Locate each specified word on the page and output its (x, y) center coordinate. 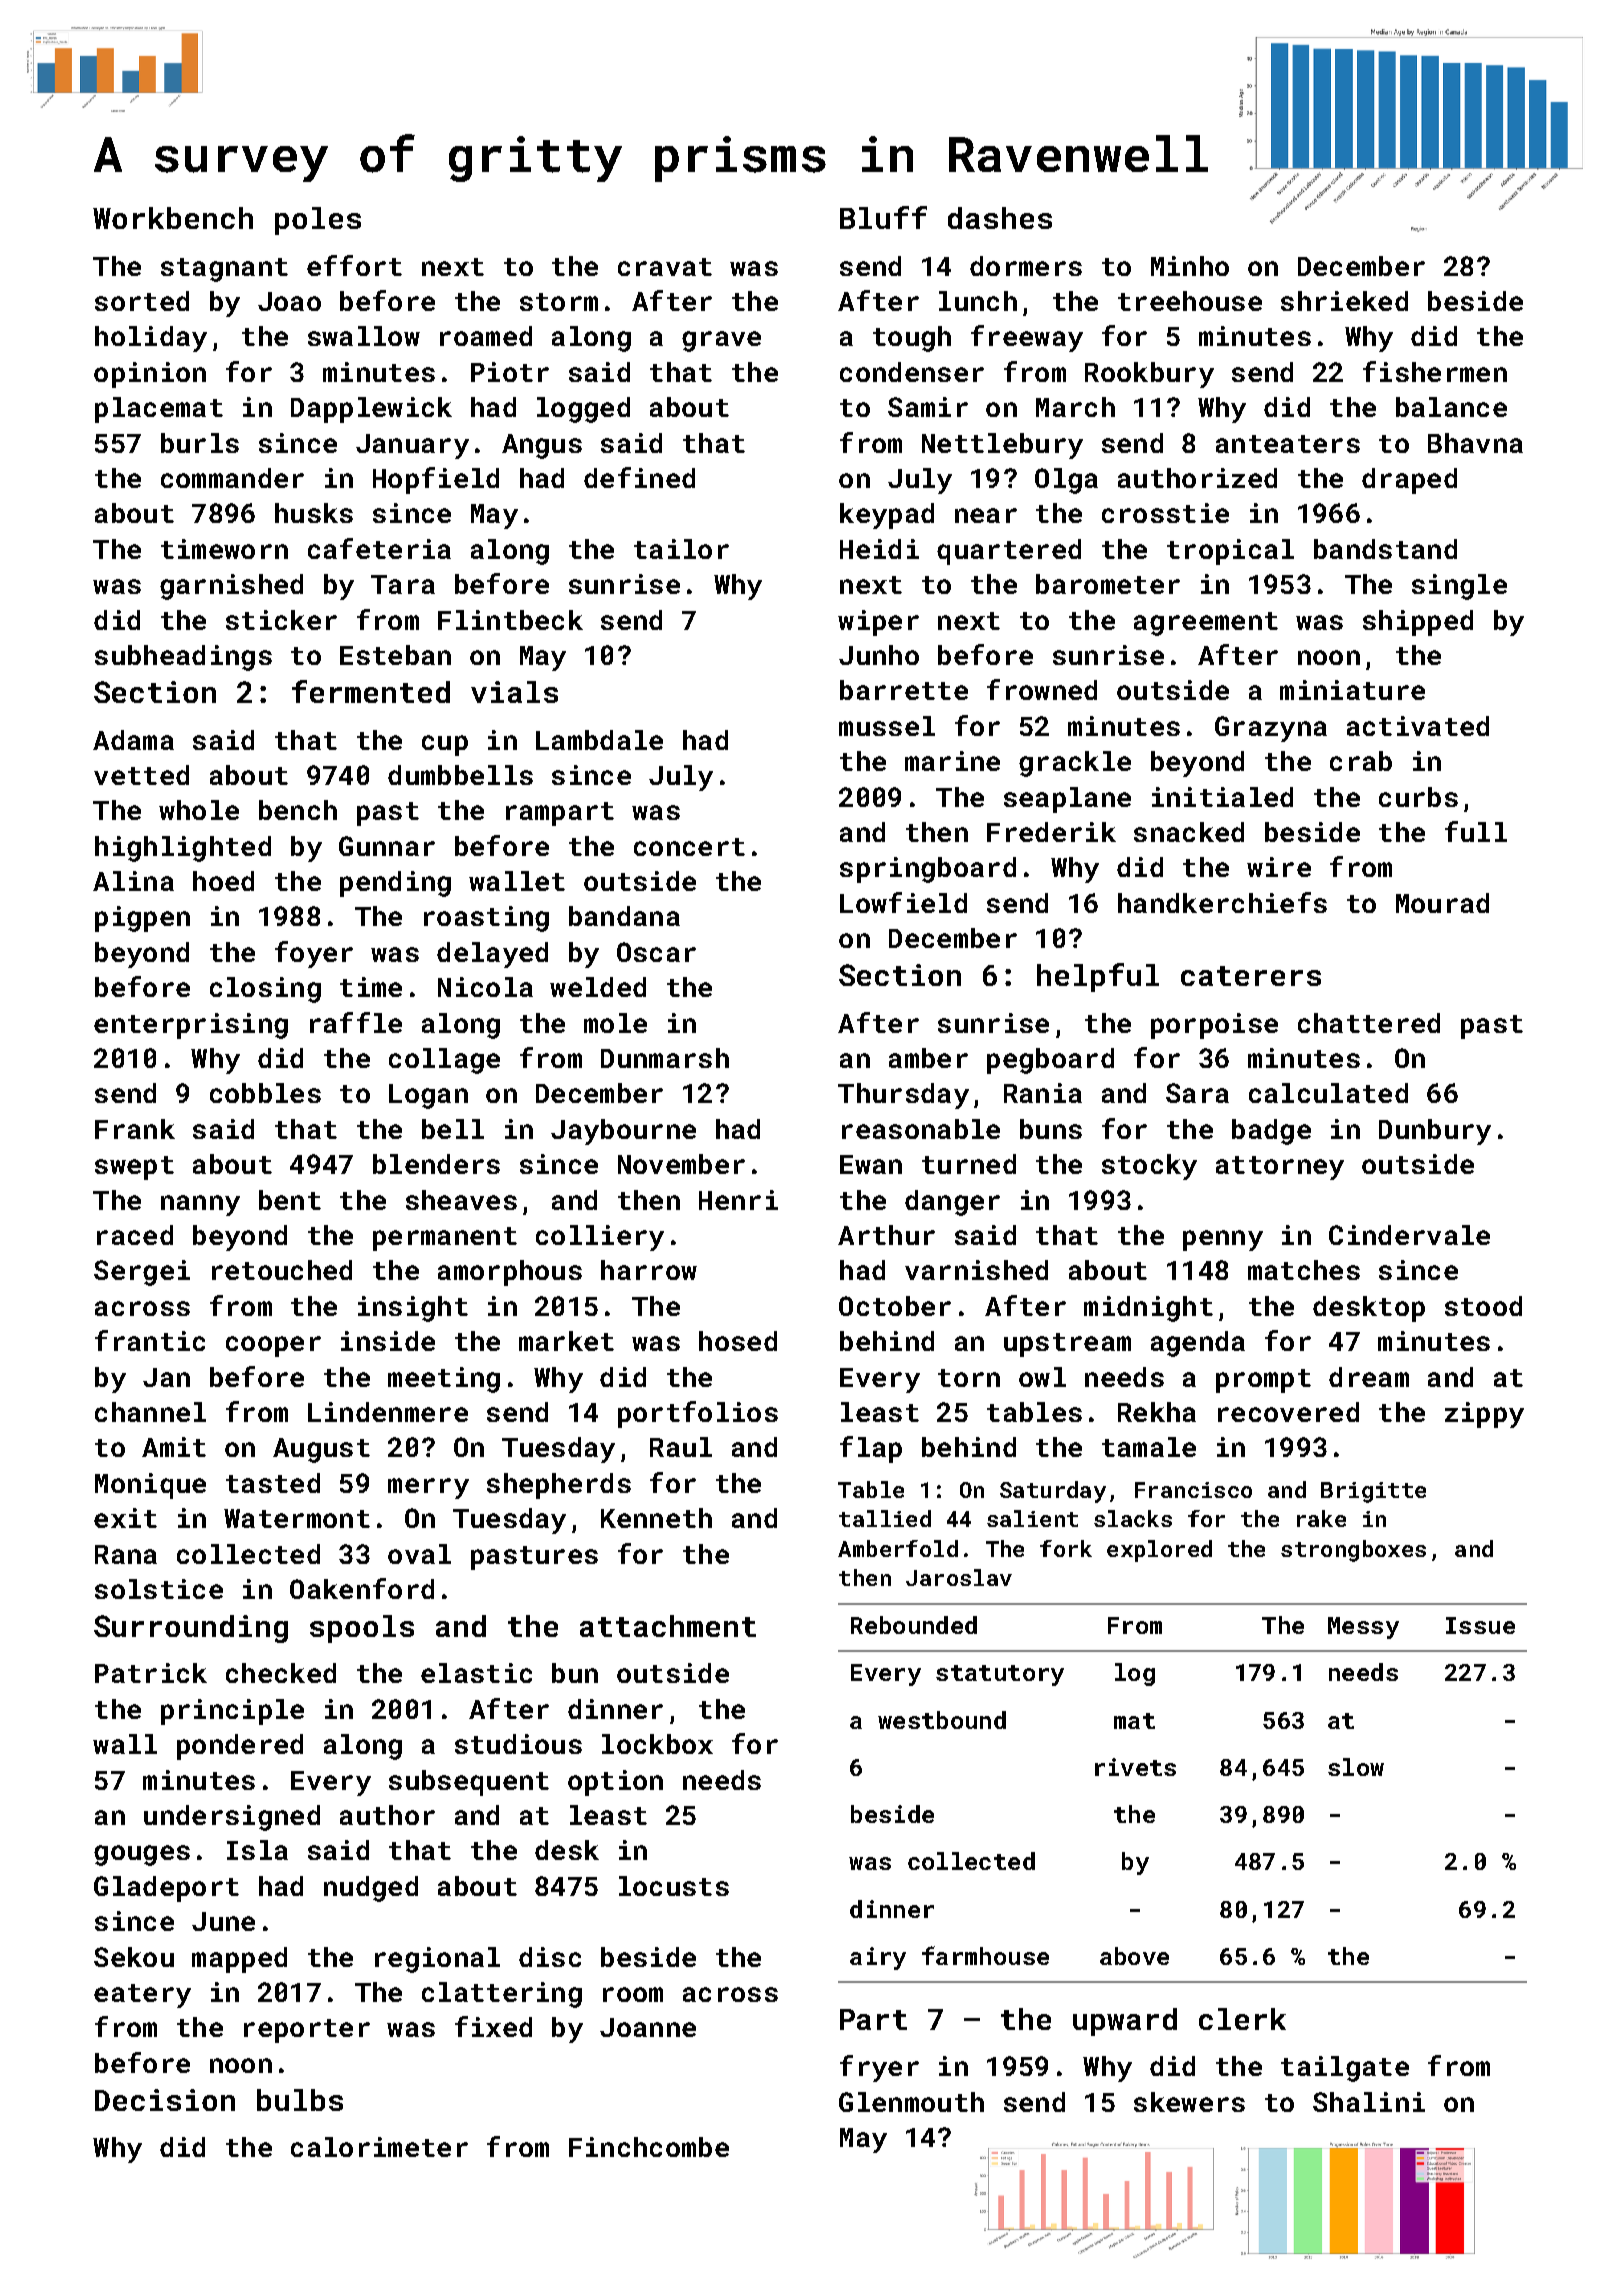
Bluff (883, 217)
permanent (445, 1239)
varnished (976, 1270)
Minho (1190, 266)
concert (689, 847)
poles (318, 221)
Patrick (151, 1673)
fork (1066, 1548)
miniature (1352, 690)
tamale (1149, 1447)
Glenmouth (911, 2102)
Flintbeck (510, 620)
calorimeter (379, 2147)
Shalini (1369, 2102)
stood (1483, 1306)
